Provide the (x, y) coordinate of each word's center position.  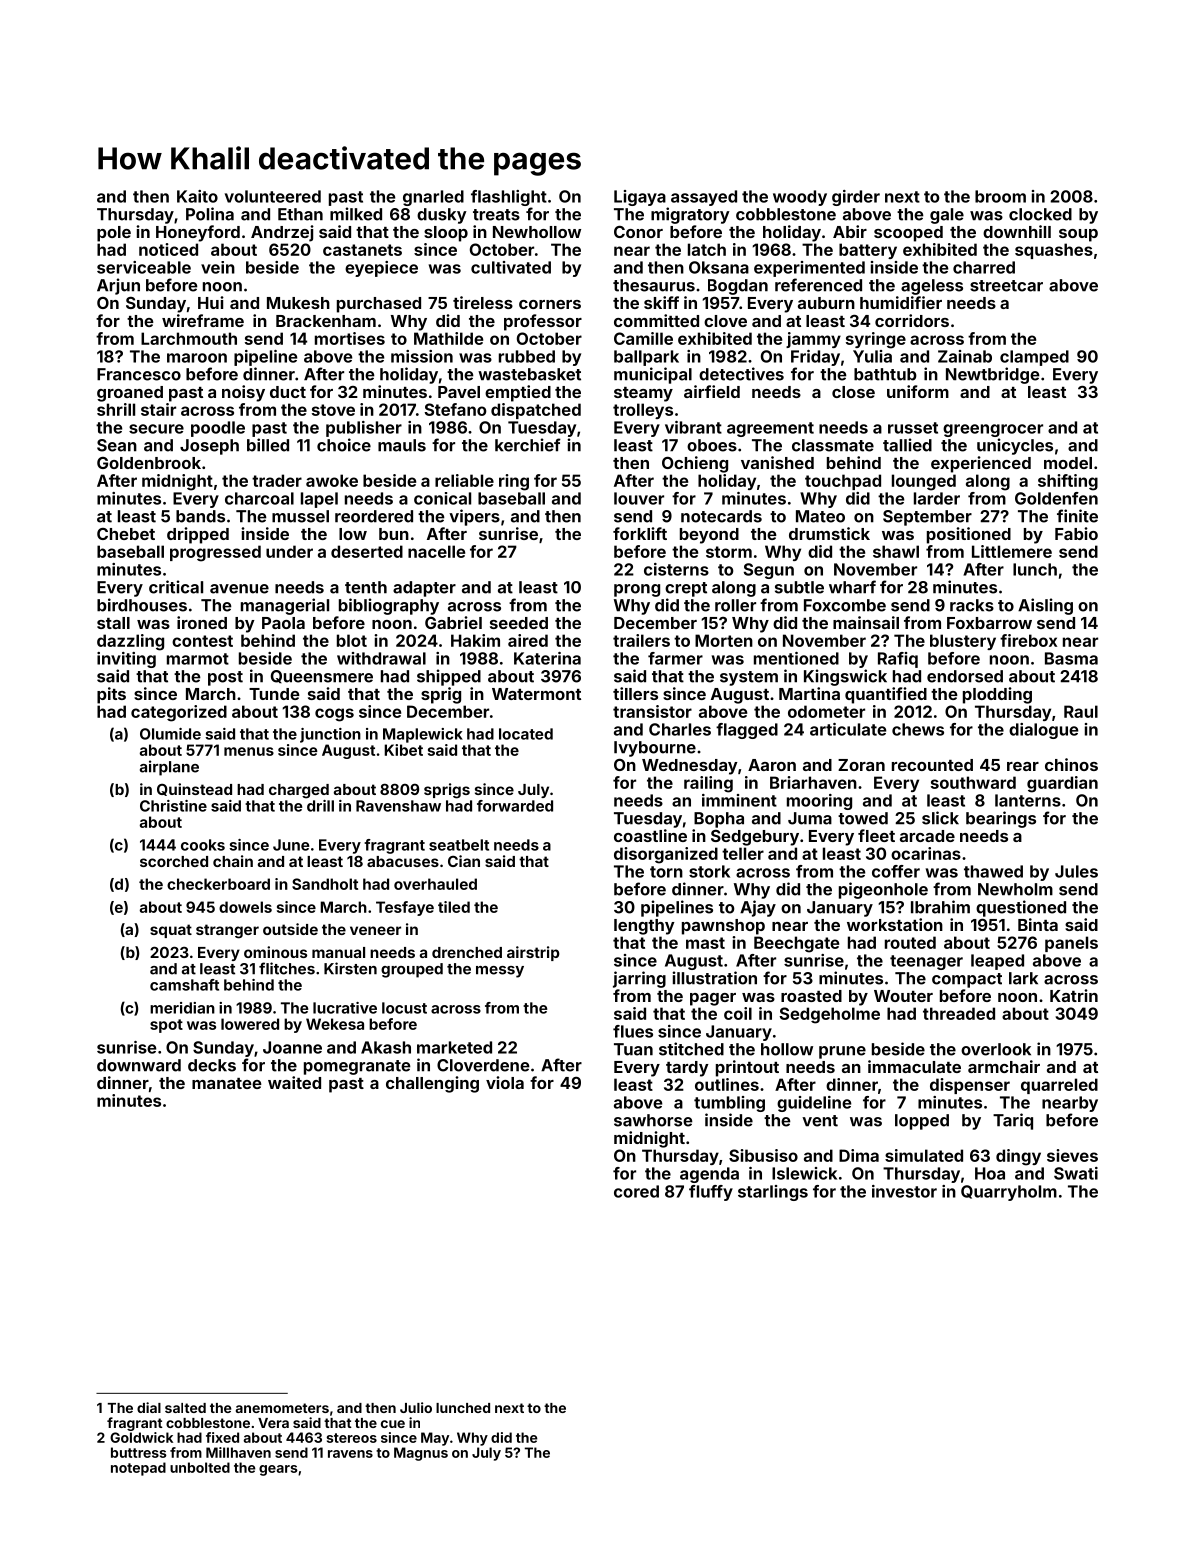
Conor (638, 232)
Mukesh (298, 303)
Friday (815, 358)
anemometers (282, 1408)
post (225, 678)
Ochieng (695, 464)
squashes (1054, 251)
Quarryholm (1009, 1193)
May (435, 1439)
